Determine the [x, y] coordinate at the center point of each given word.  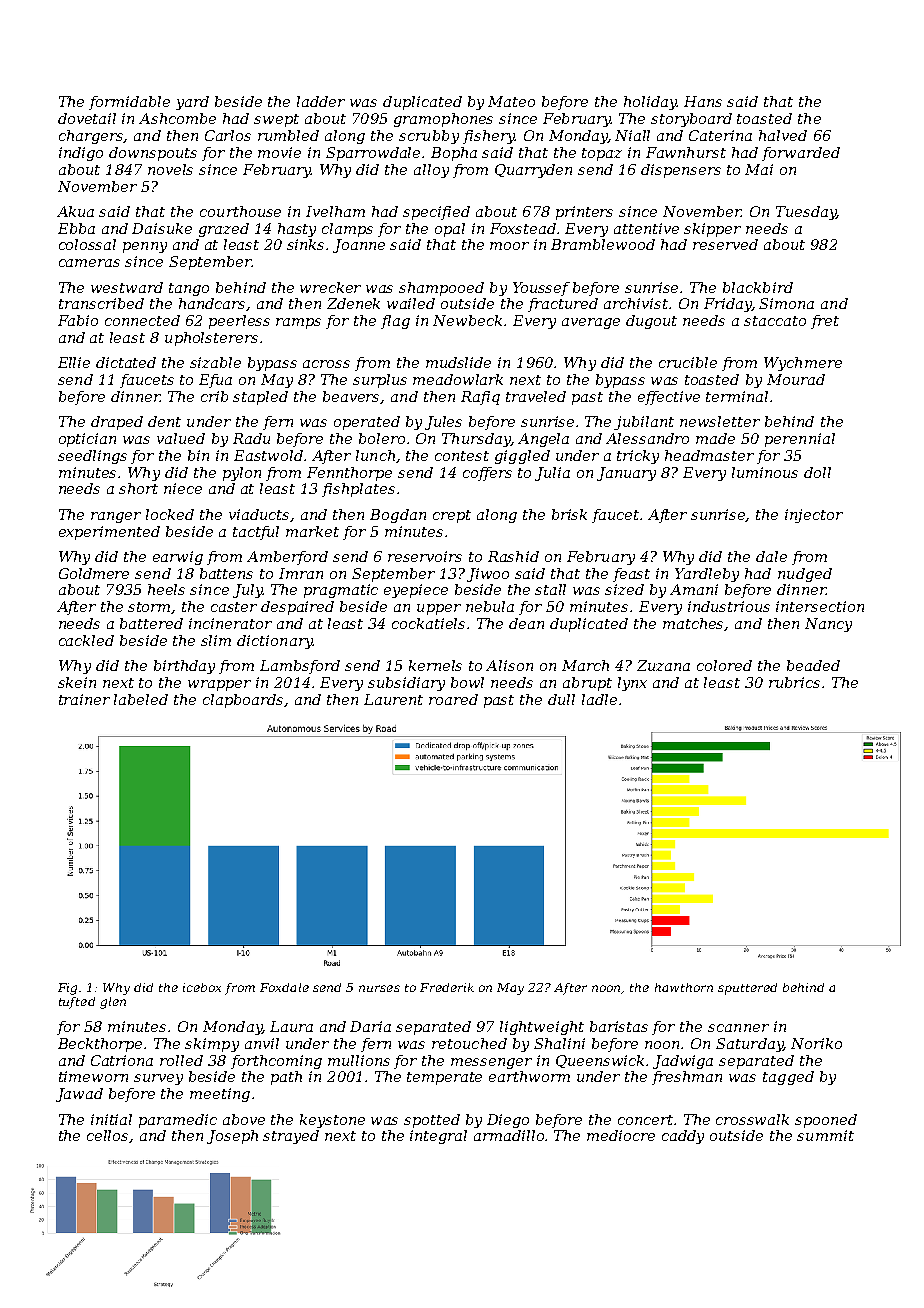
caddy [683, 1137]
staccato [775, 321]
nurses [379, 988]
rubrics [794, 682]
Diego [508, 1121]
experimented [109, 533]
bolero [382, 438]
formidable [129, 103]
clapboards [244, 701]
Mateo [511, 101]
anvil [262, 1043]
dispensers [681, 171]
